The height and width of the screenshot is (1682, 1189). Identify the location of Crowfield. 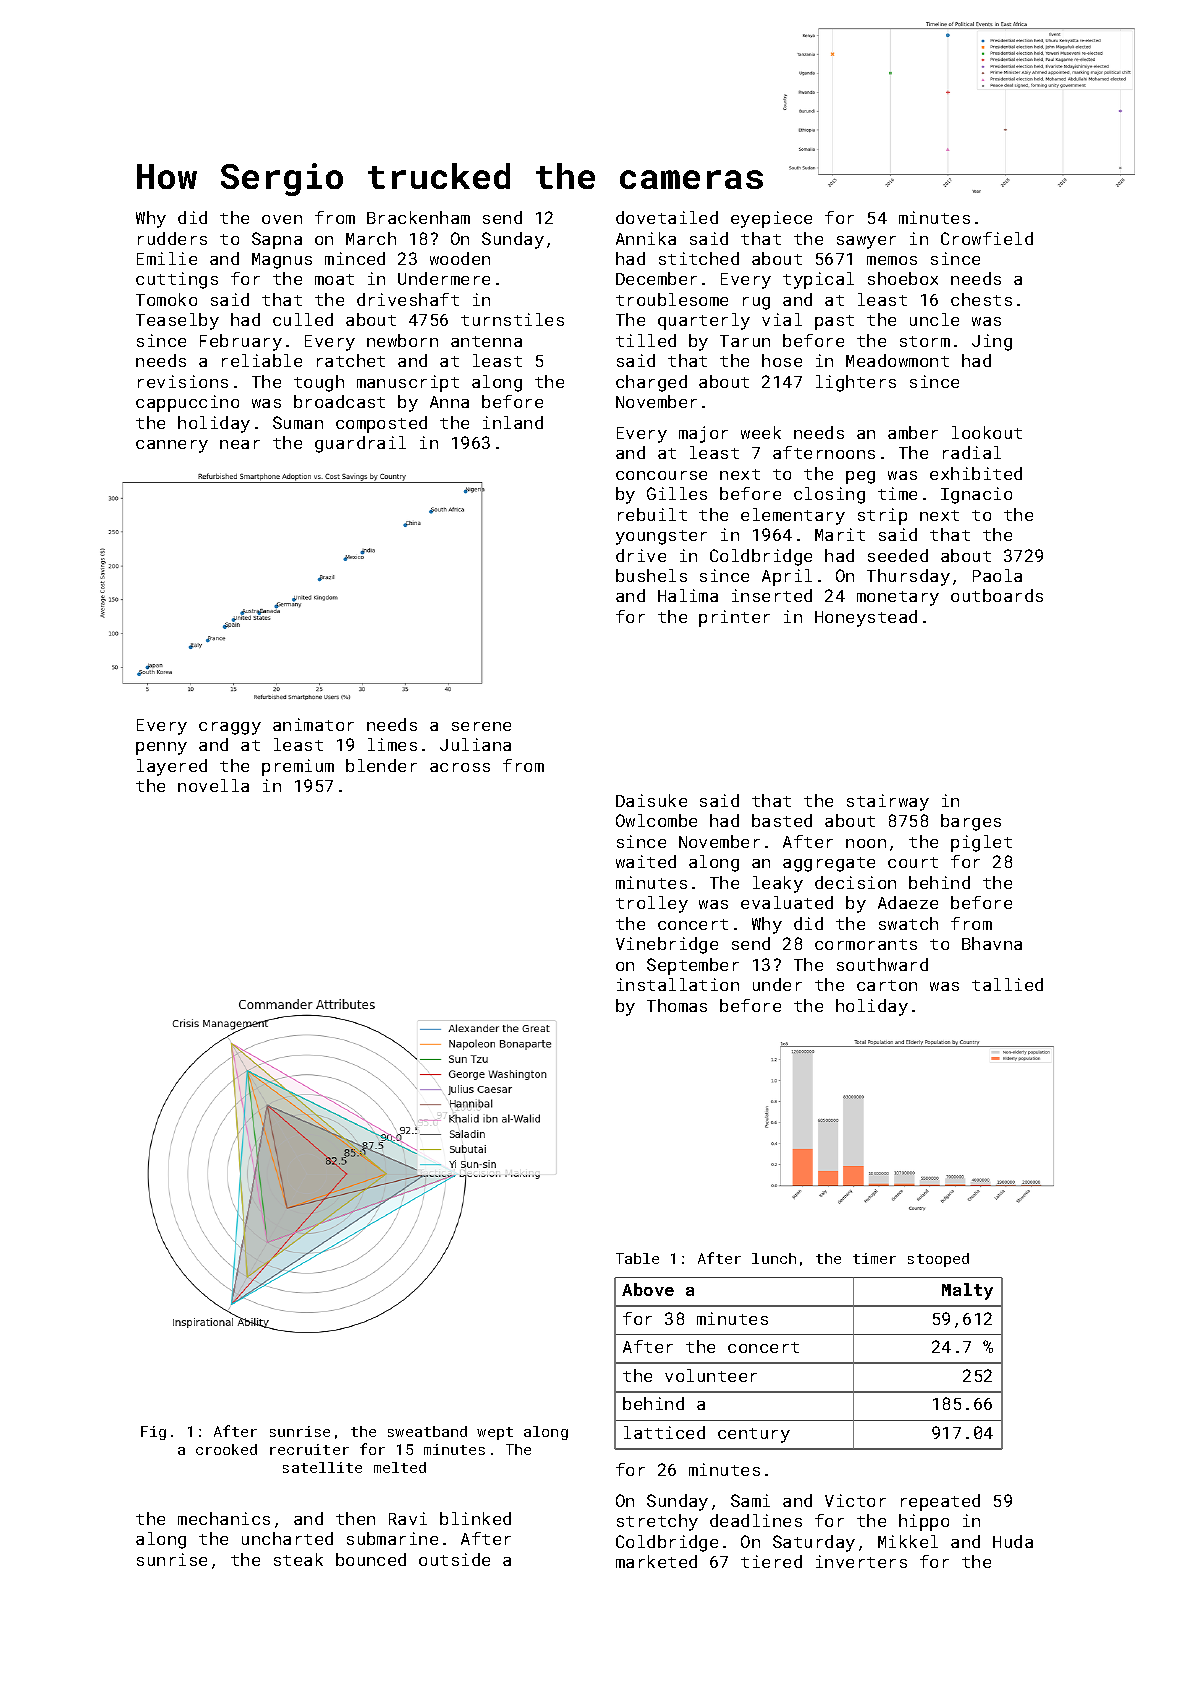
(987, 238).
